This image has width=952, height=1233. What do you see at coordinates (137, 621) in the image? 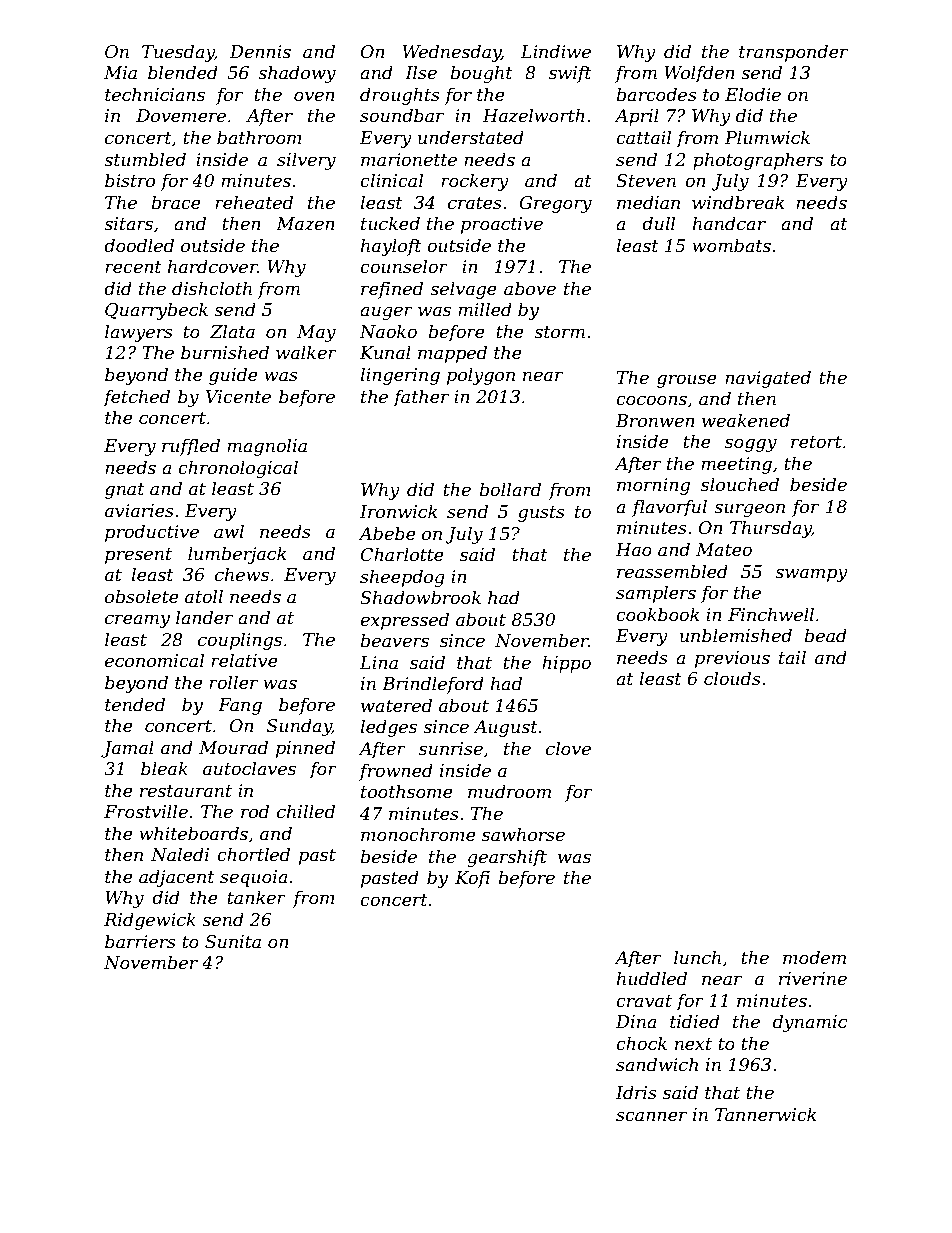
I see `creamy` at bounding box center [137, 621].
